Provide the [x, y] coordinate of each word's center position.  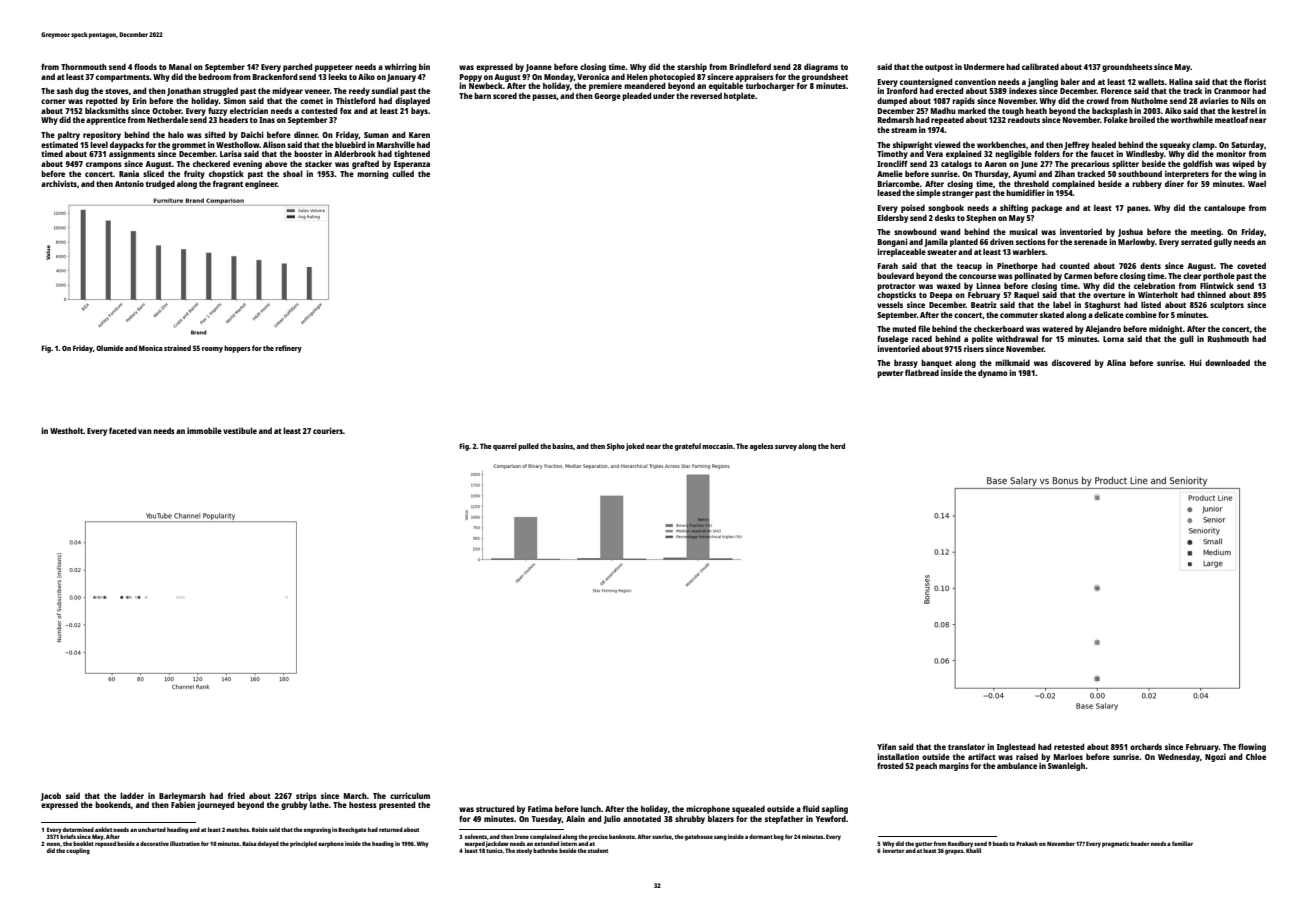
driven [1002, 241]
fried [236, 795]
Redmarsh [896, 119]
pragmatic [1115, 844]
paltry [69, 135]
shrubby [690, 819]
